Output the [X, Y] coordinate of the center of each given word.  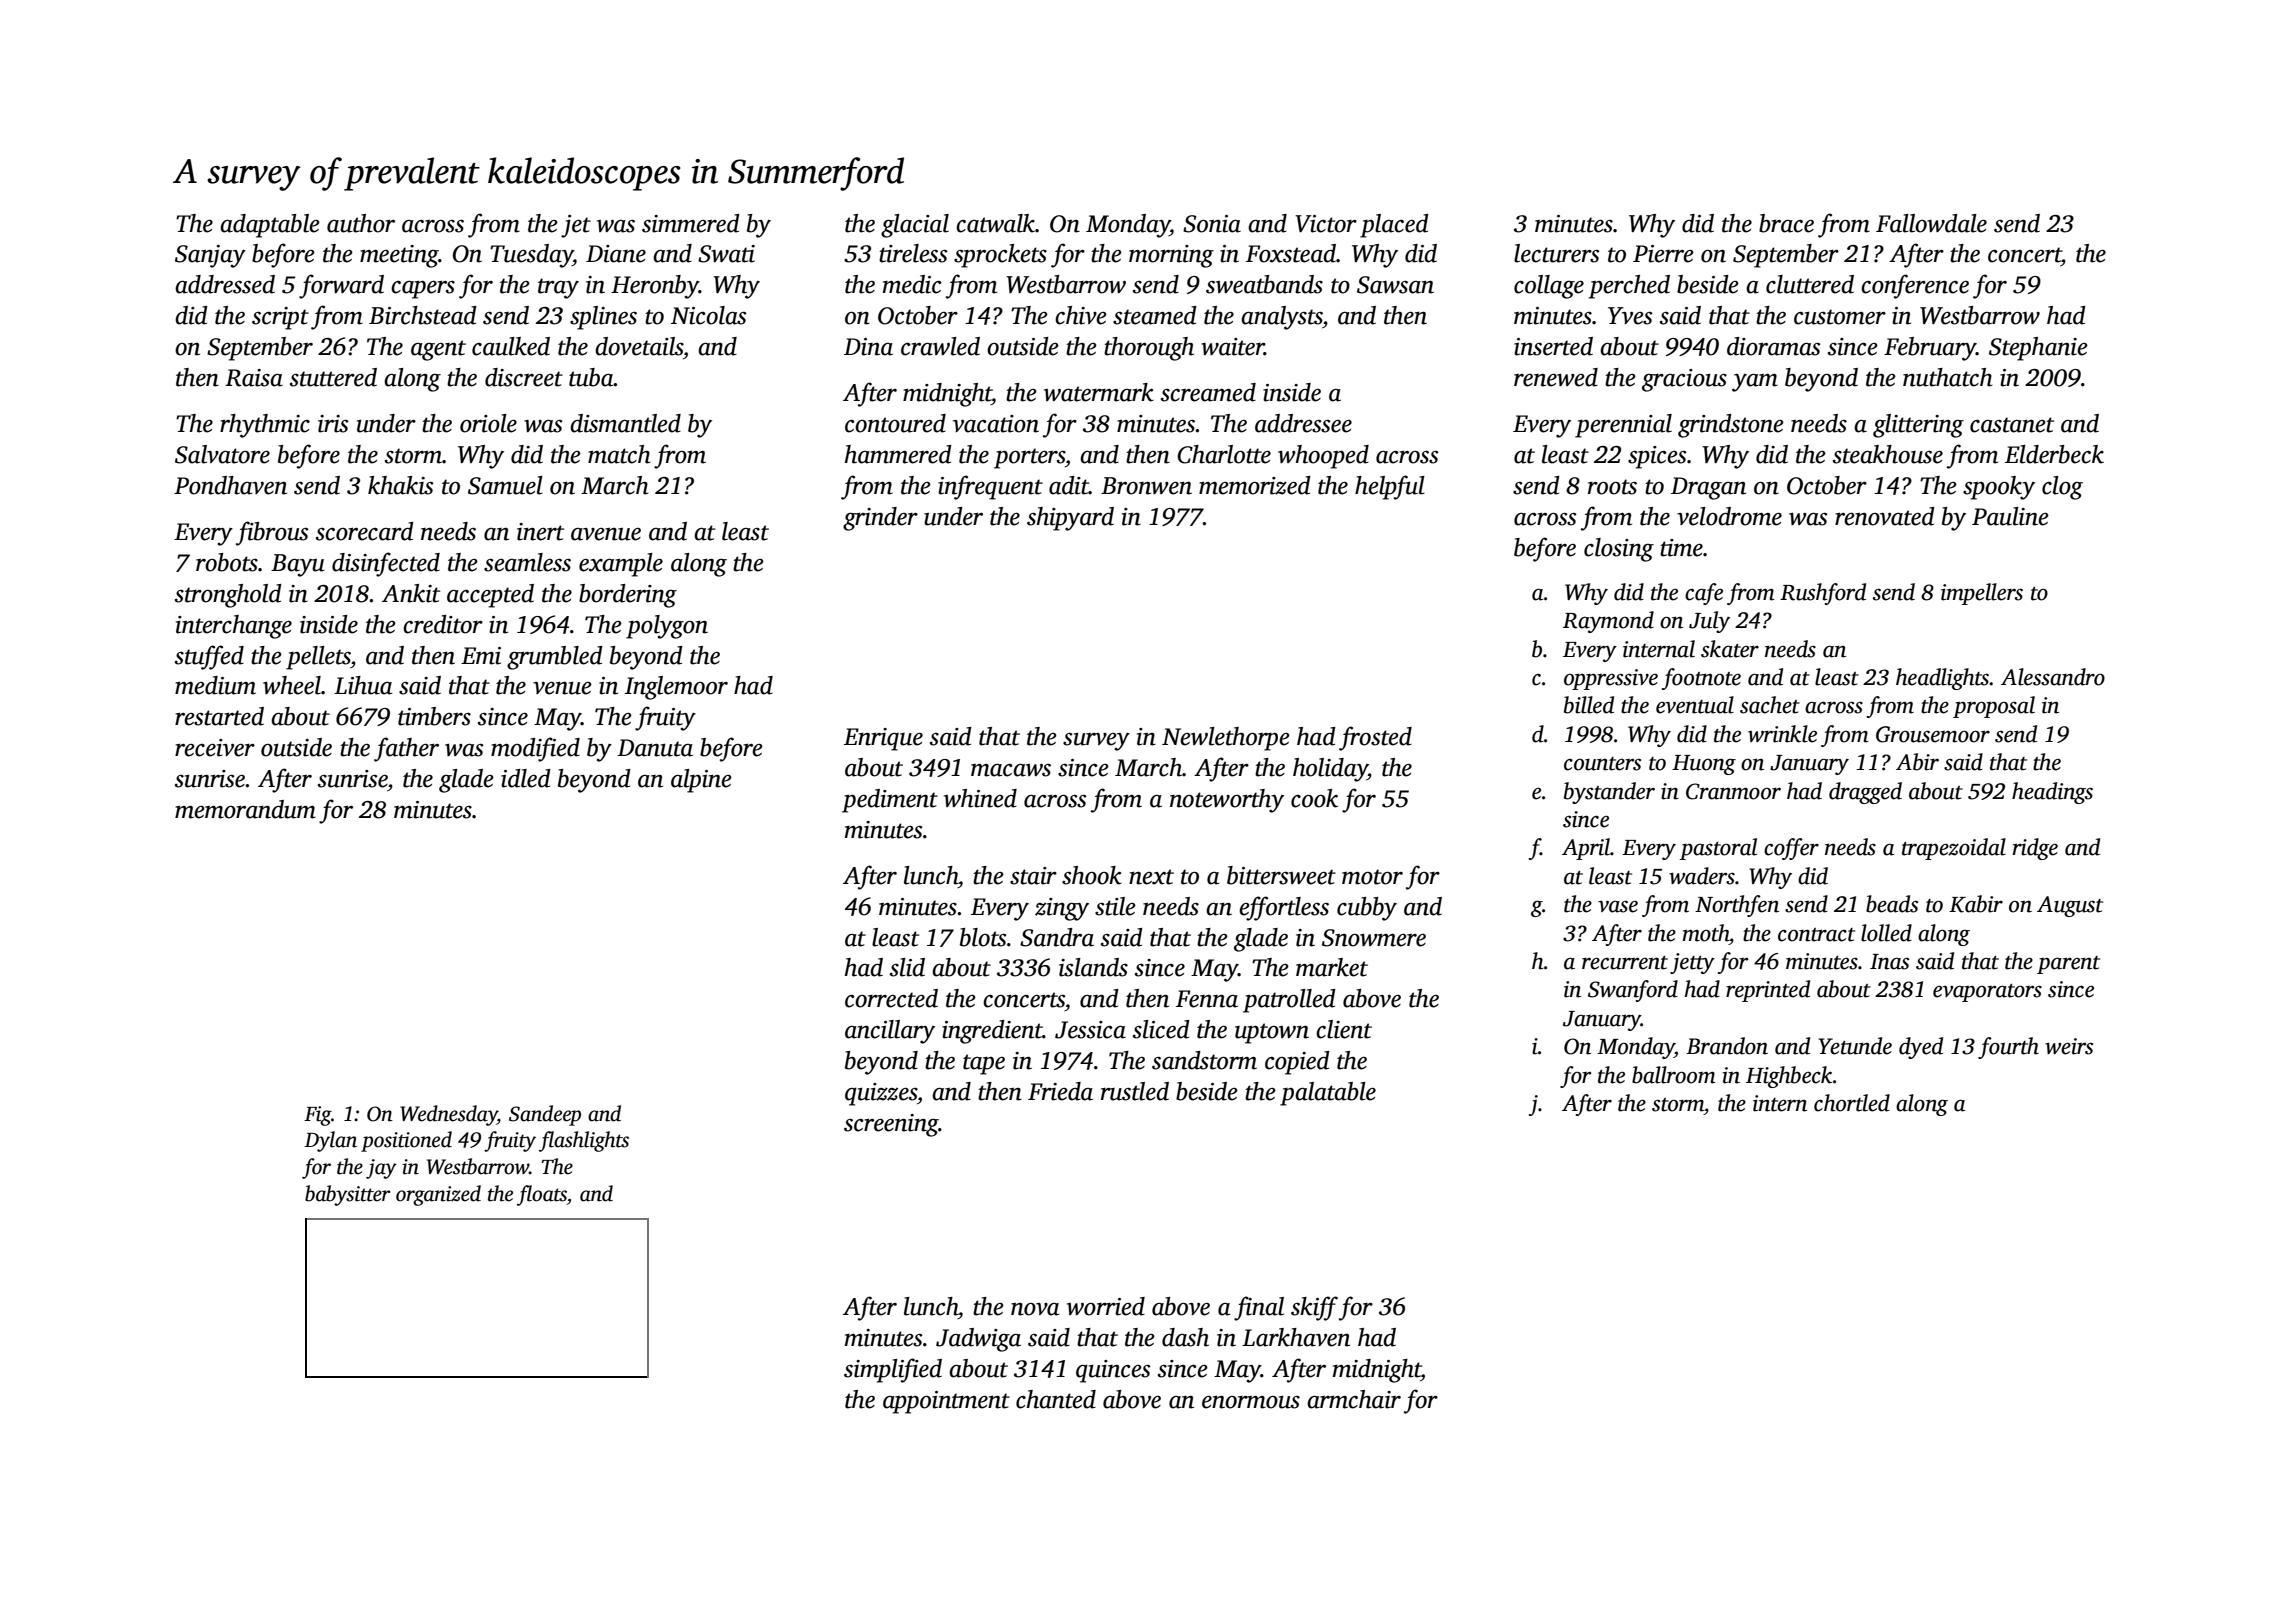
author [361, 223]
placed [1394, 226]
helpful [1390, 487]
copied [1297, 1063]
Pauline [2010, 516]
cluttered [1810, 284]
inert [540, 532]
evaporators [1987, 993]
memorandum [245, 809]
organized [438, 1195]
